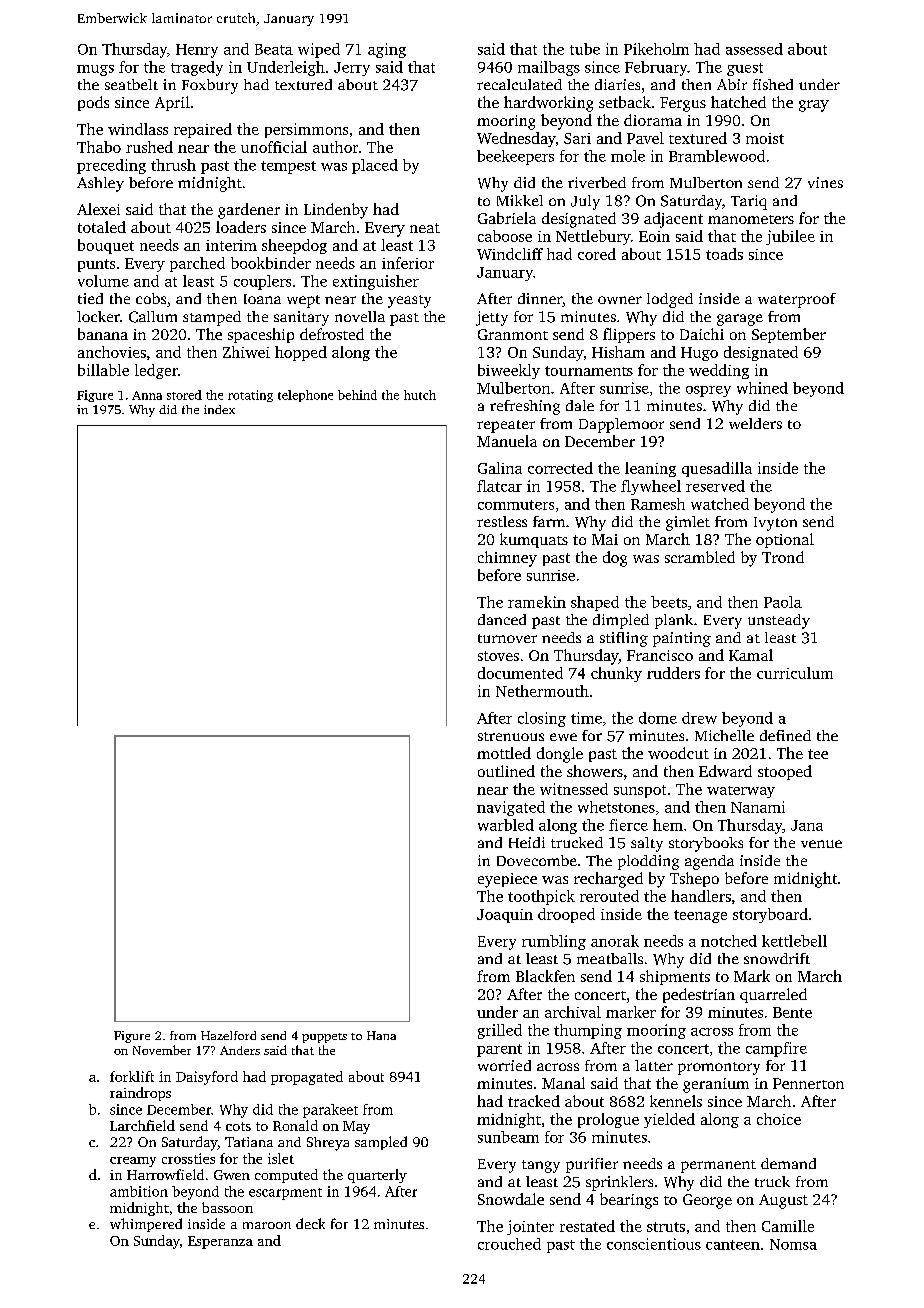  I want to click on gray, so click(814, 106).
